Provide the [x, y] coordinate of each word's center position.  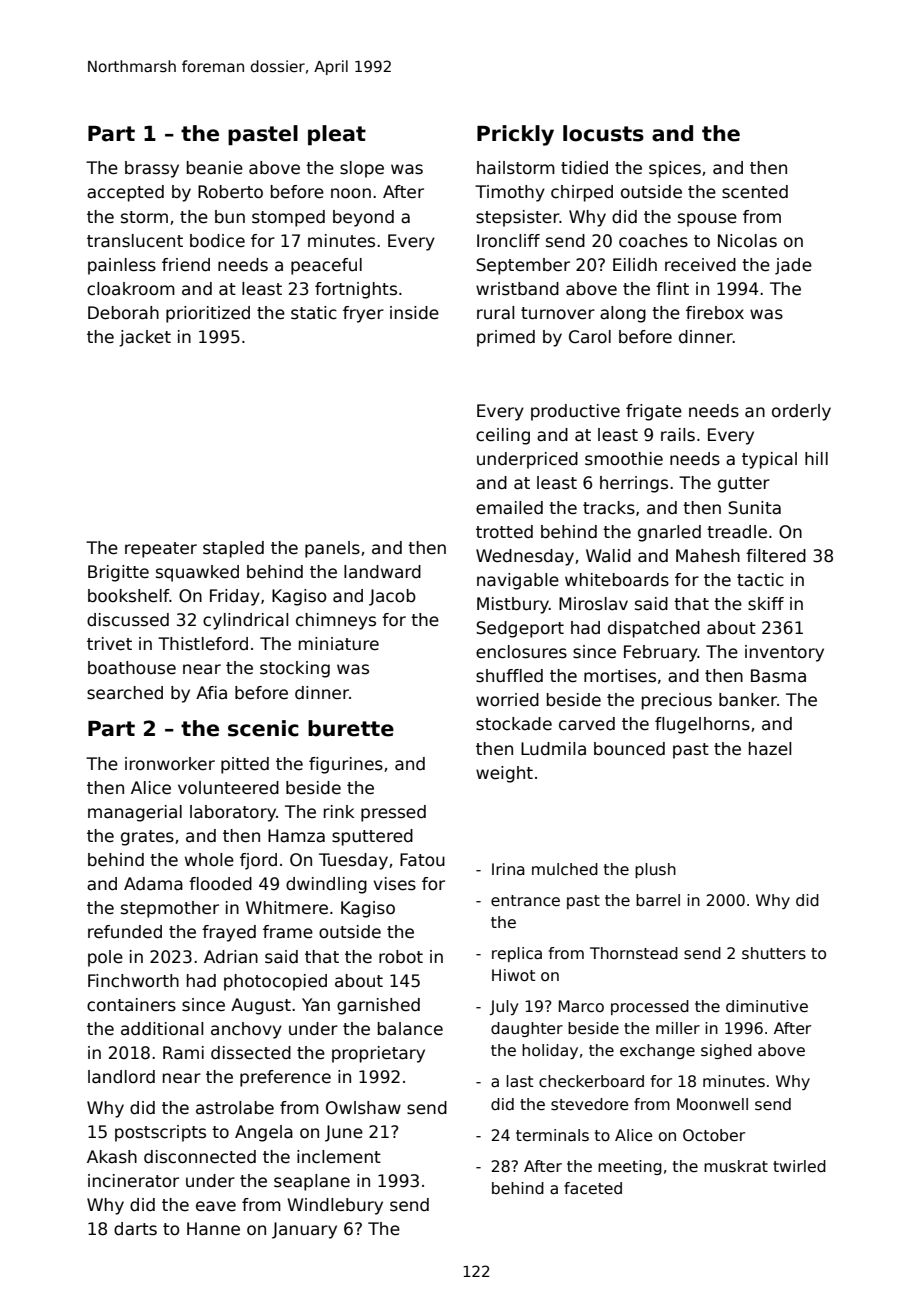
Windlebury [335, 1206]
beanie [215, 168]
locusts [603, 133]
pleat [337, 135]
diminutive [767, 1006]
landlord [121, 1077]
